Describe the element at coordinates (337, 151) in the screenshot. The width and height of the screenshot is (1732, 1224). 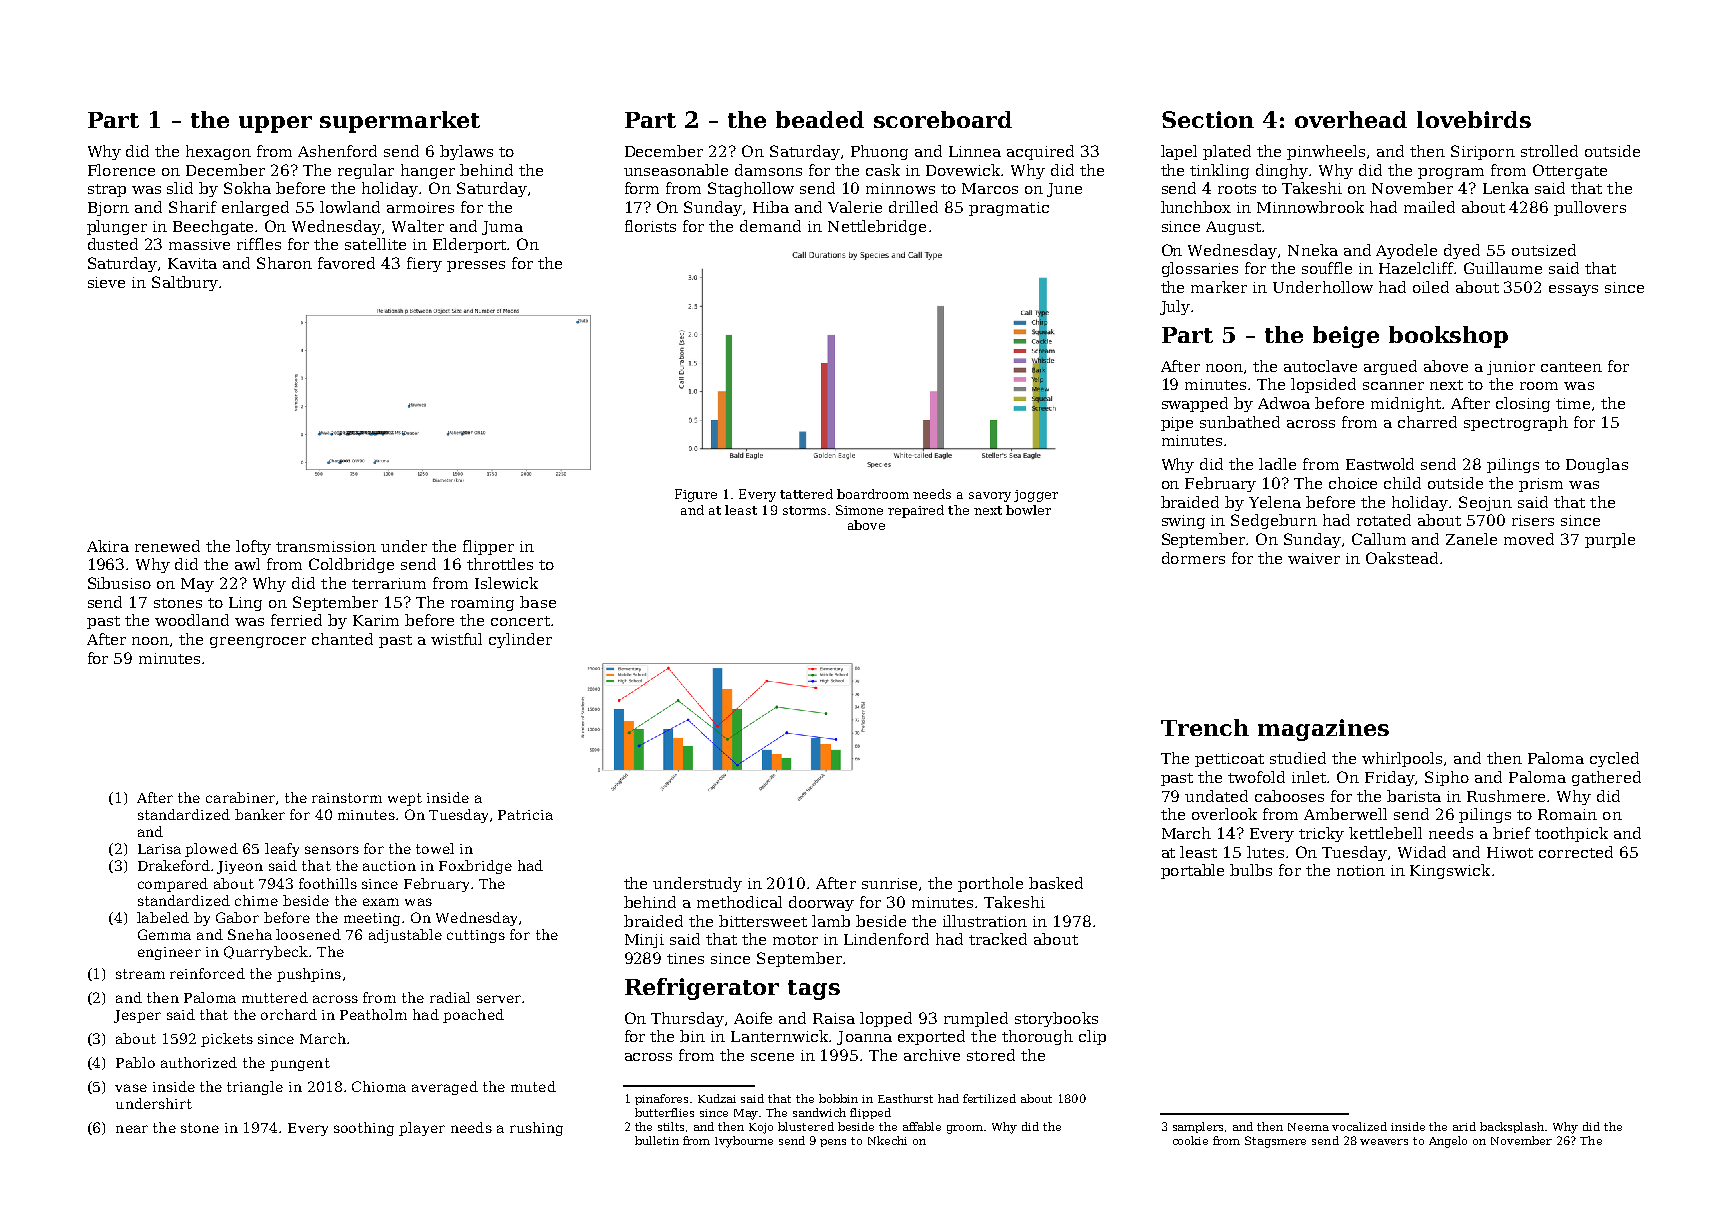
I see `Ashenford` at that location.
